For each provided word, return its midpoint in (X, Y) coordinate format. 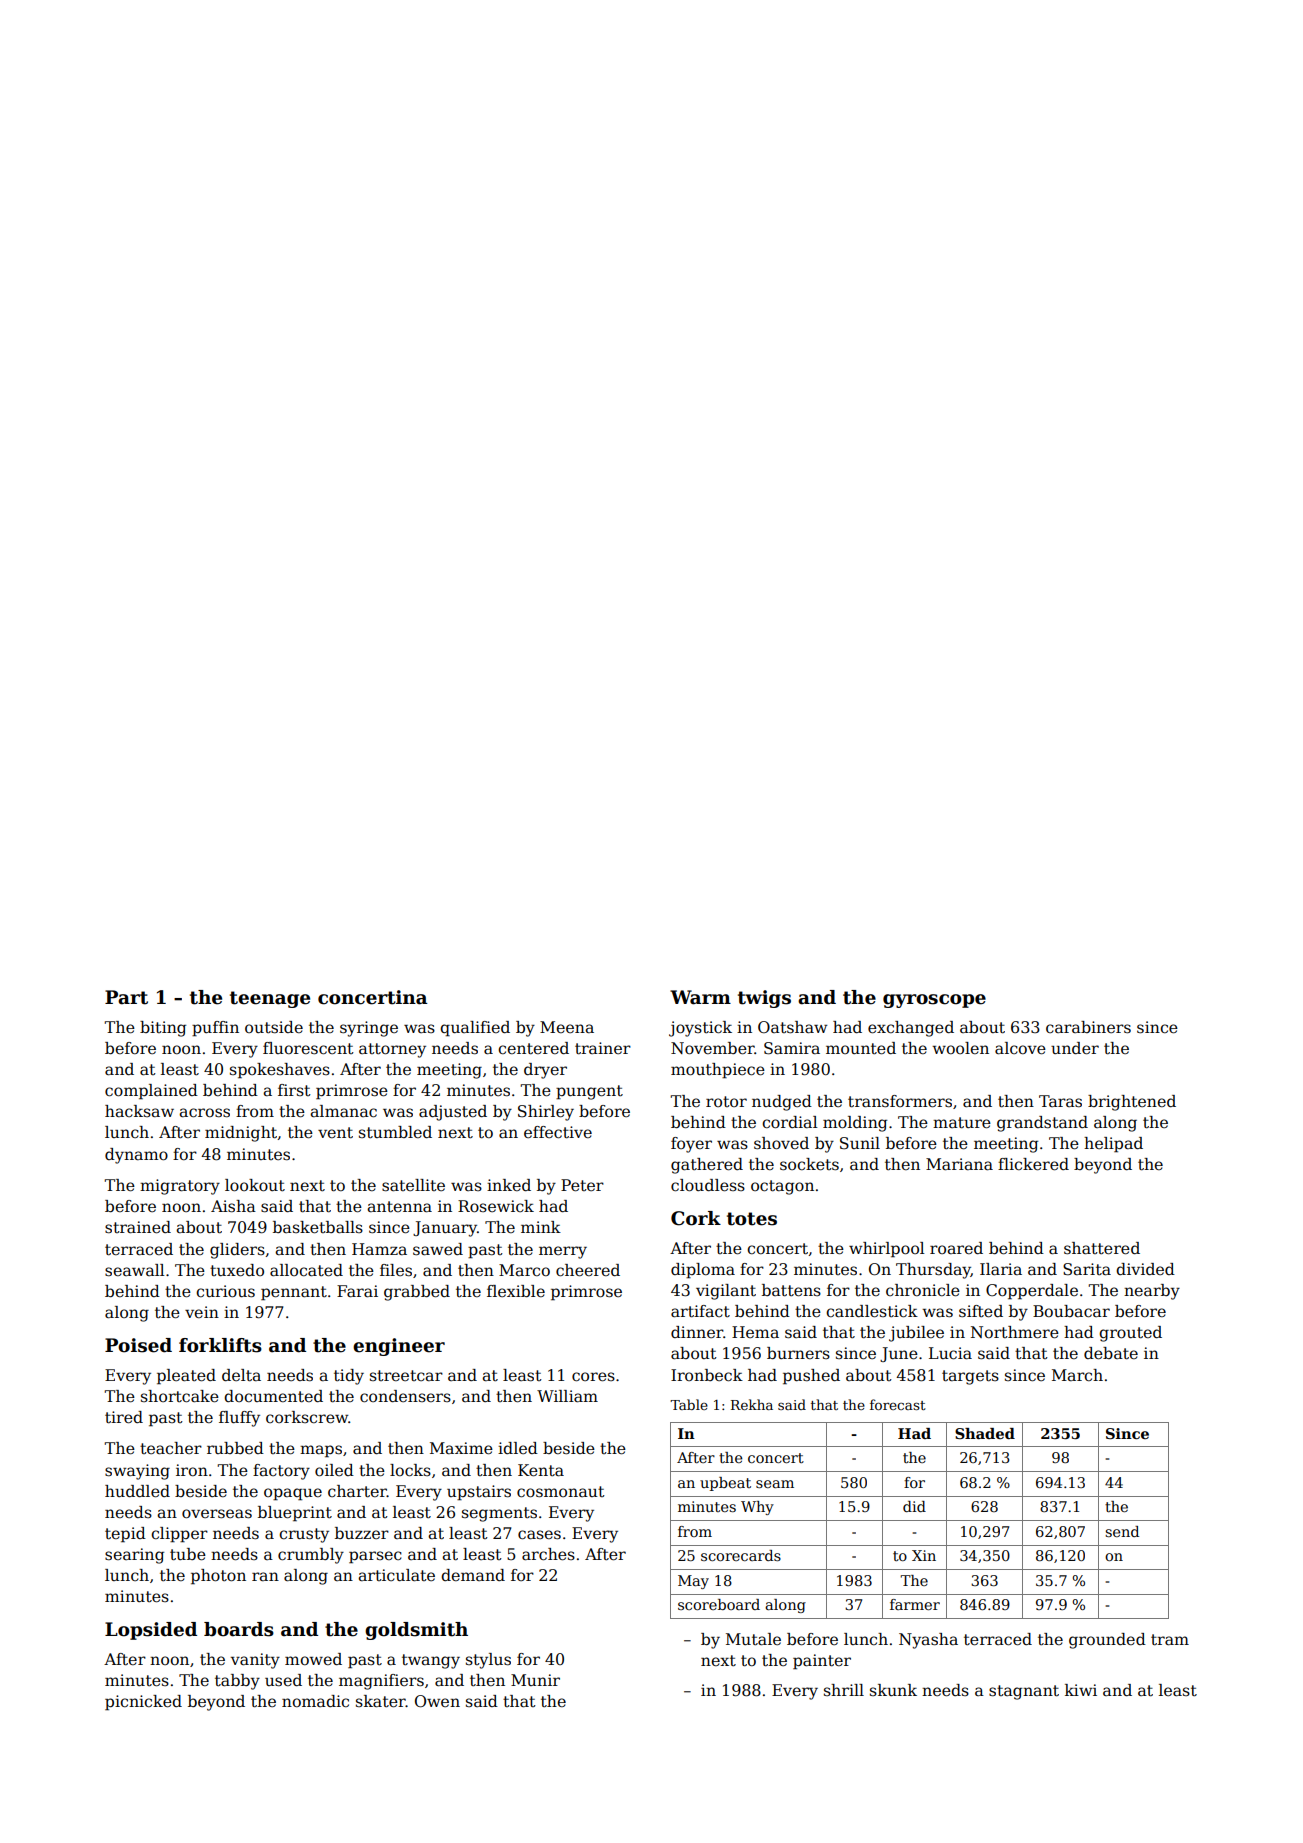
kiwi (1081, 1690)
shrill (844, 1690)
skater (381, 1701)
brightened (1132, 1103)
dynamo (136, 1156)
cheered (588, 1270)
